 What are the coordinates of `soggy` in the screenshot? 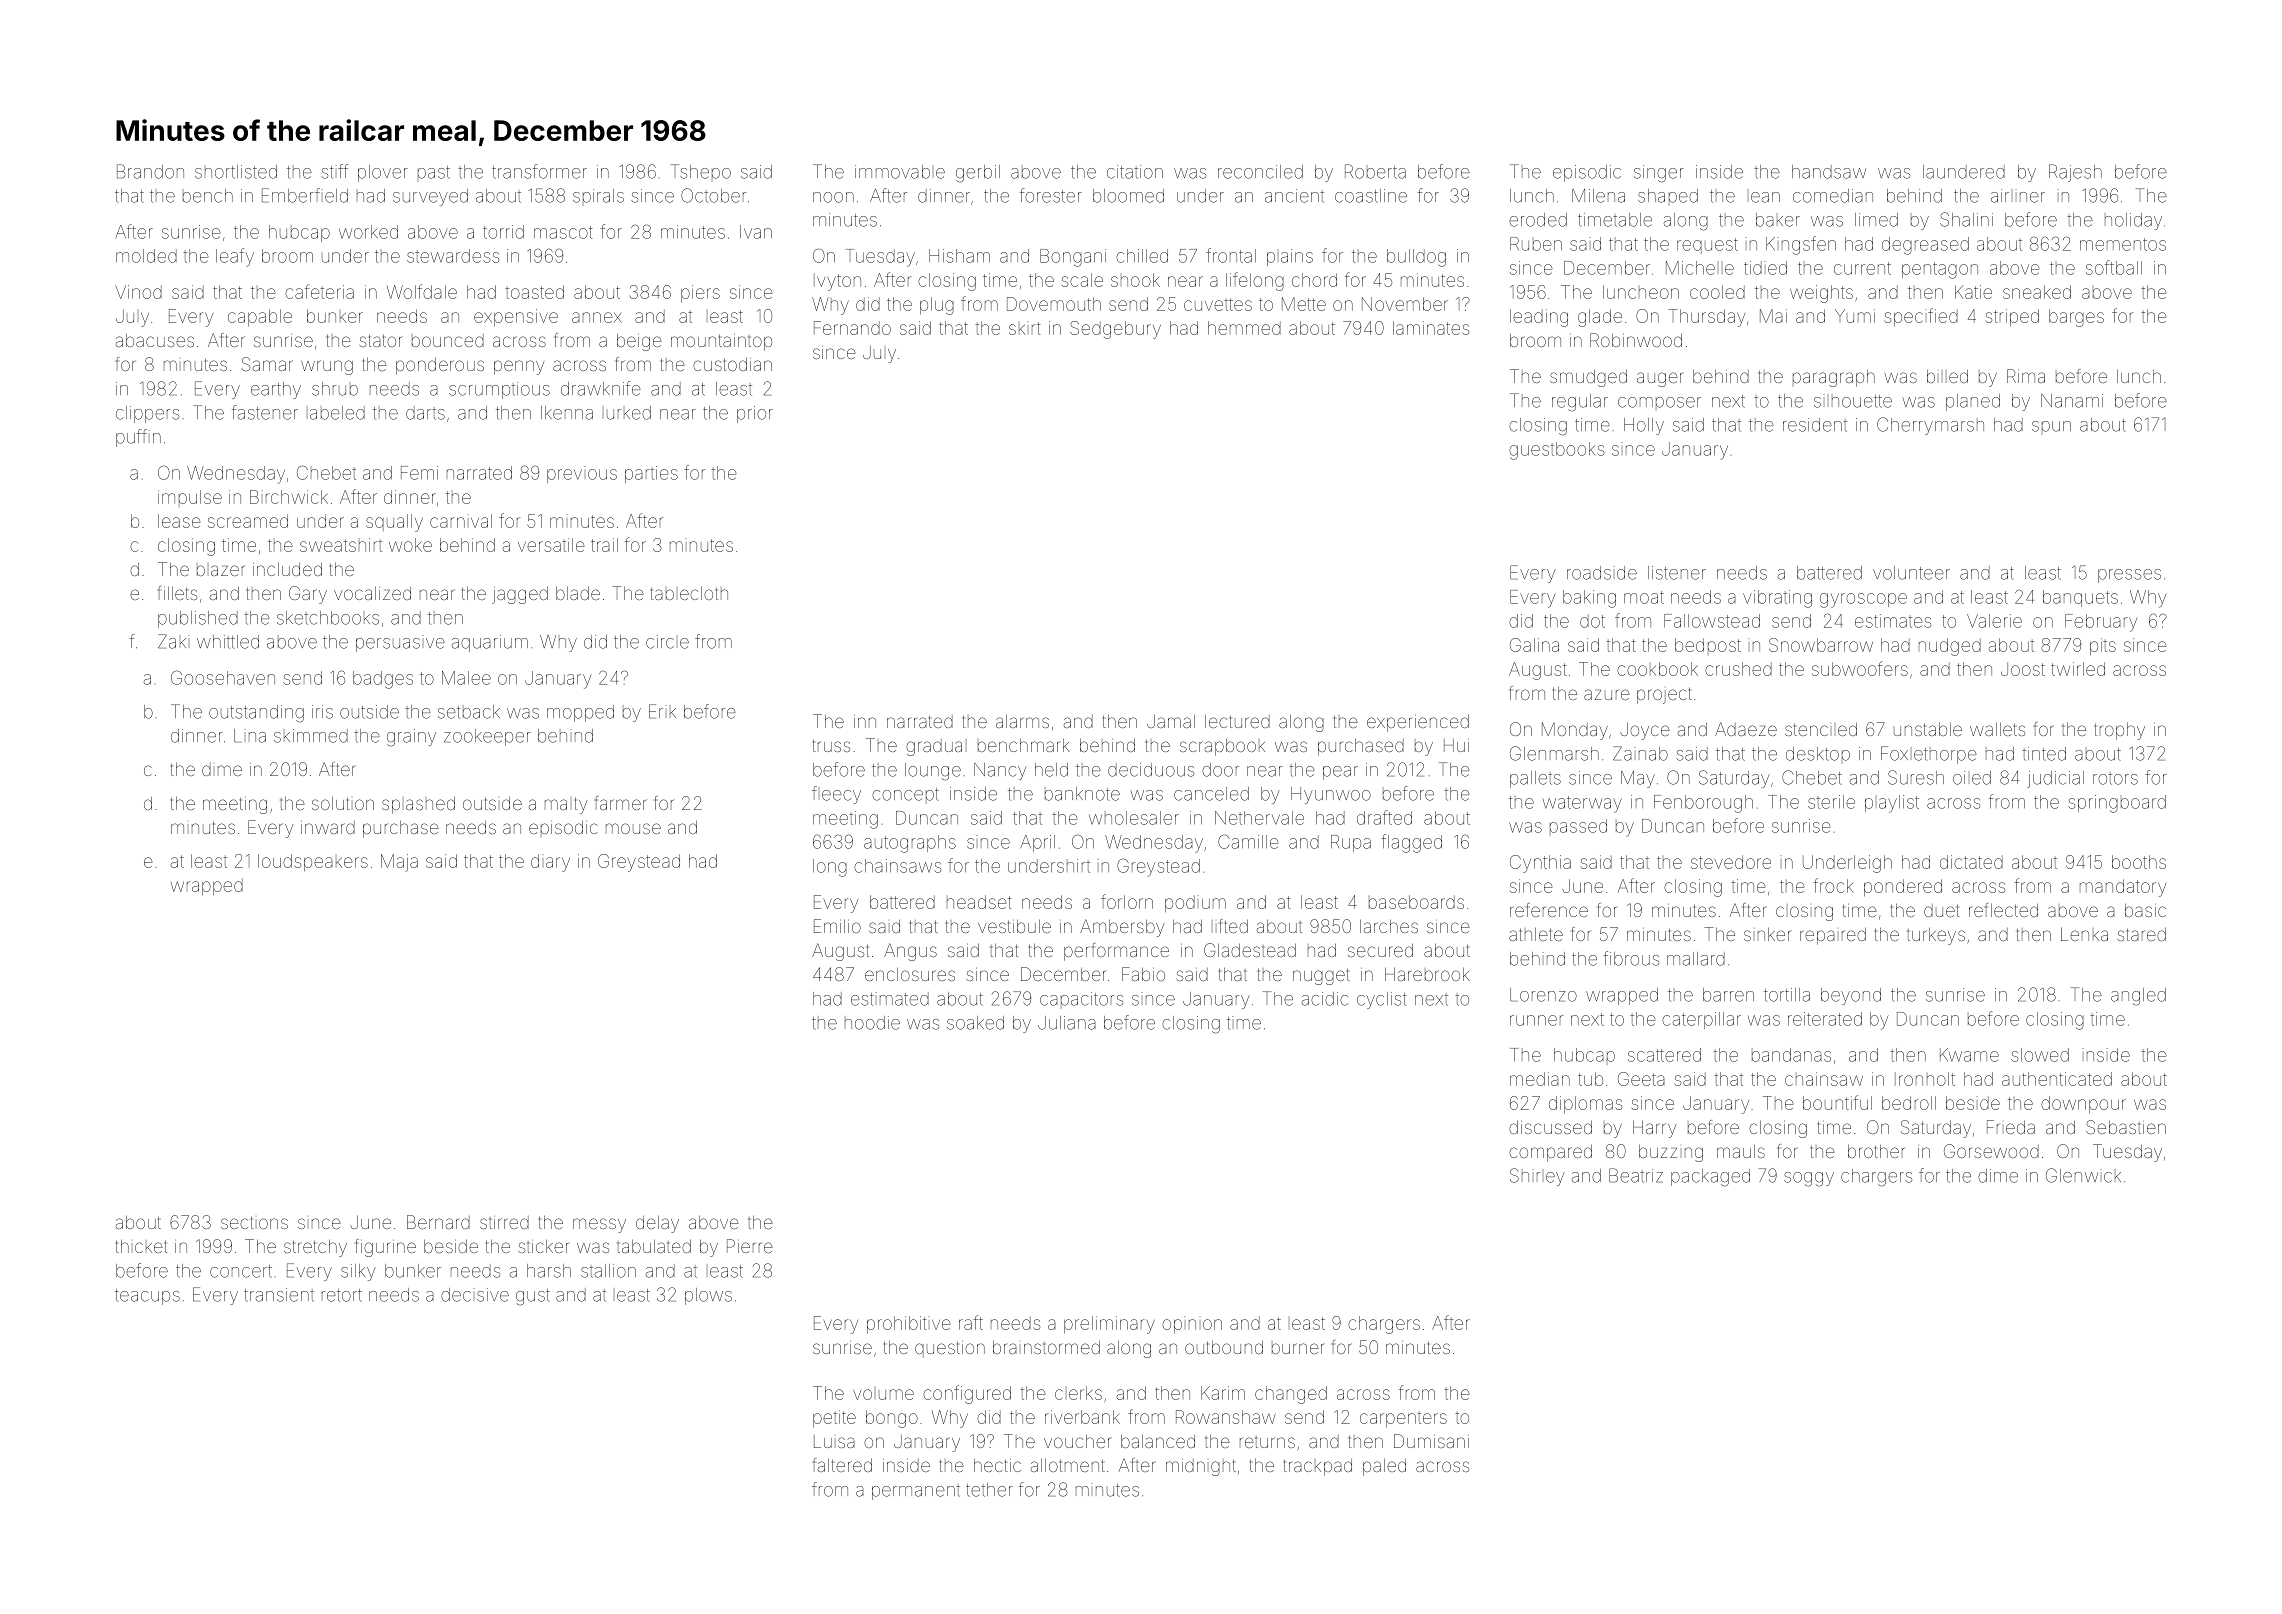 It's located at (1809, 1179).
